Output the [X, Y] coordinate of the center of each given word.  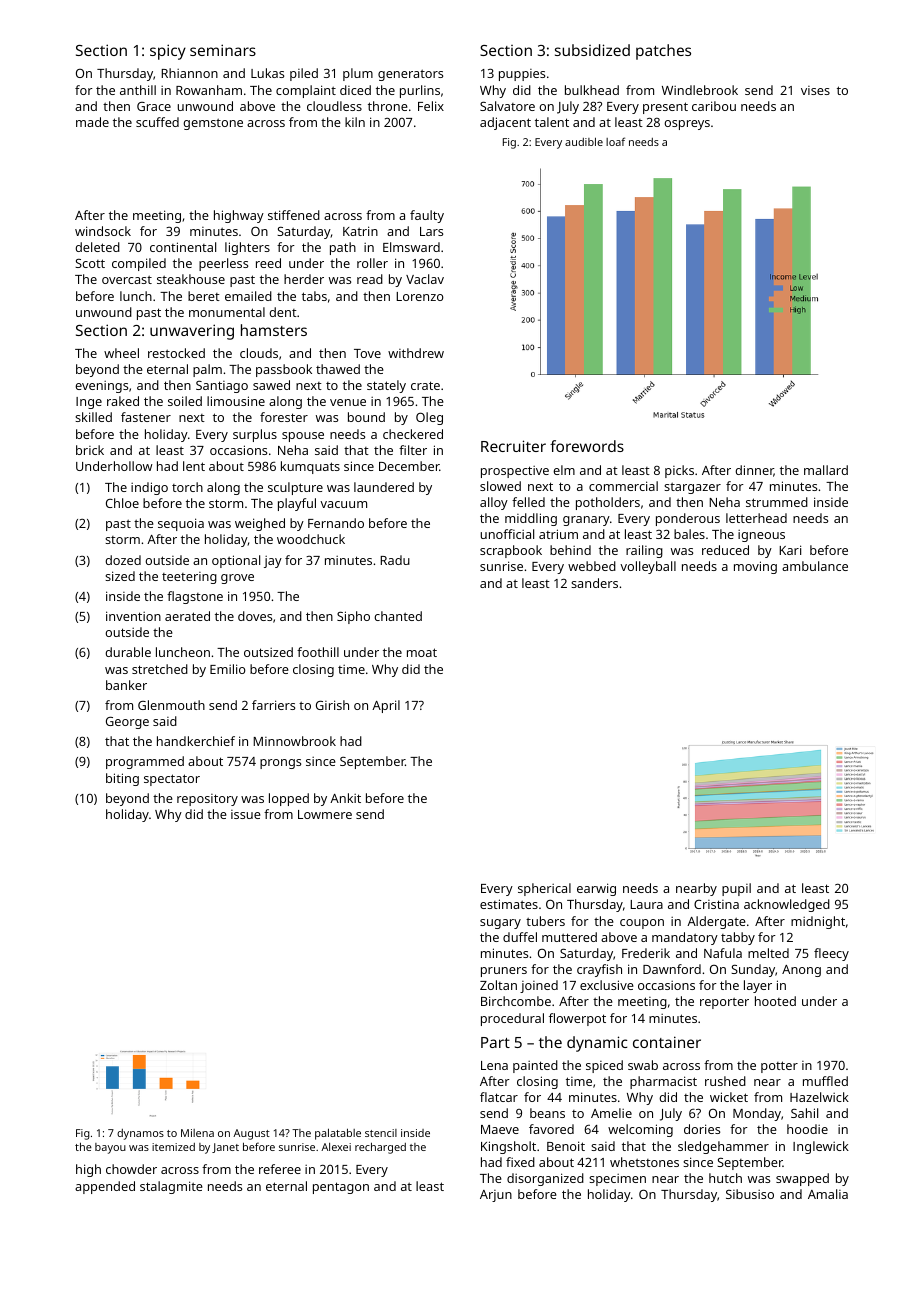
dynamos [140, 1134]
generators [410, 75]
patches [663, 52]
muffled [825, 1081]
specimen [617, 1180]
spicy [168, 52]
